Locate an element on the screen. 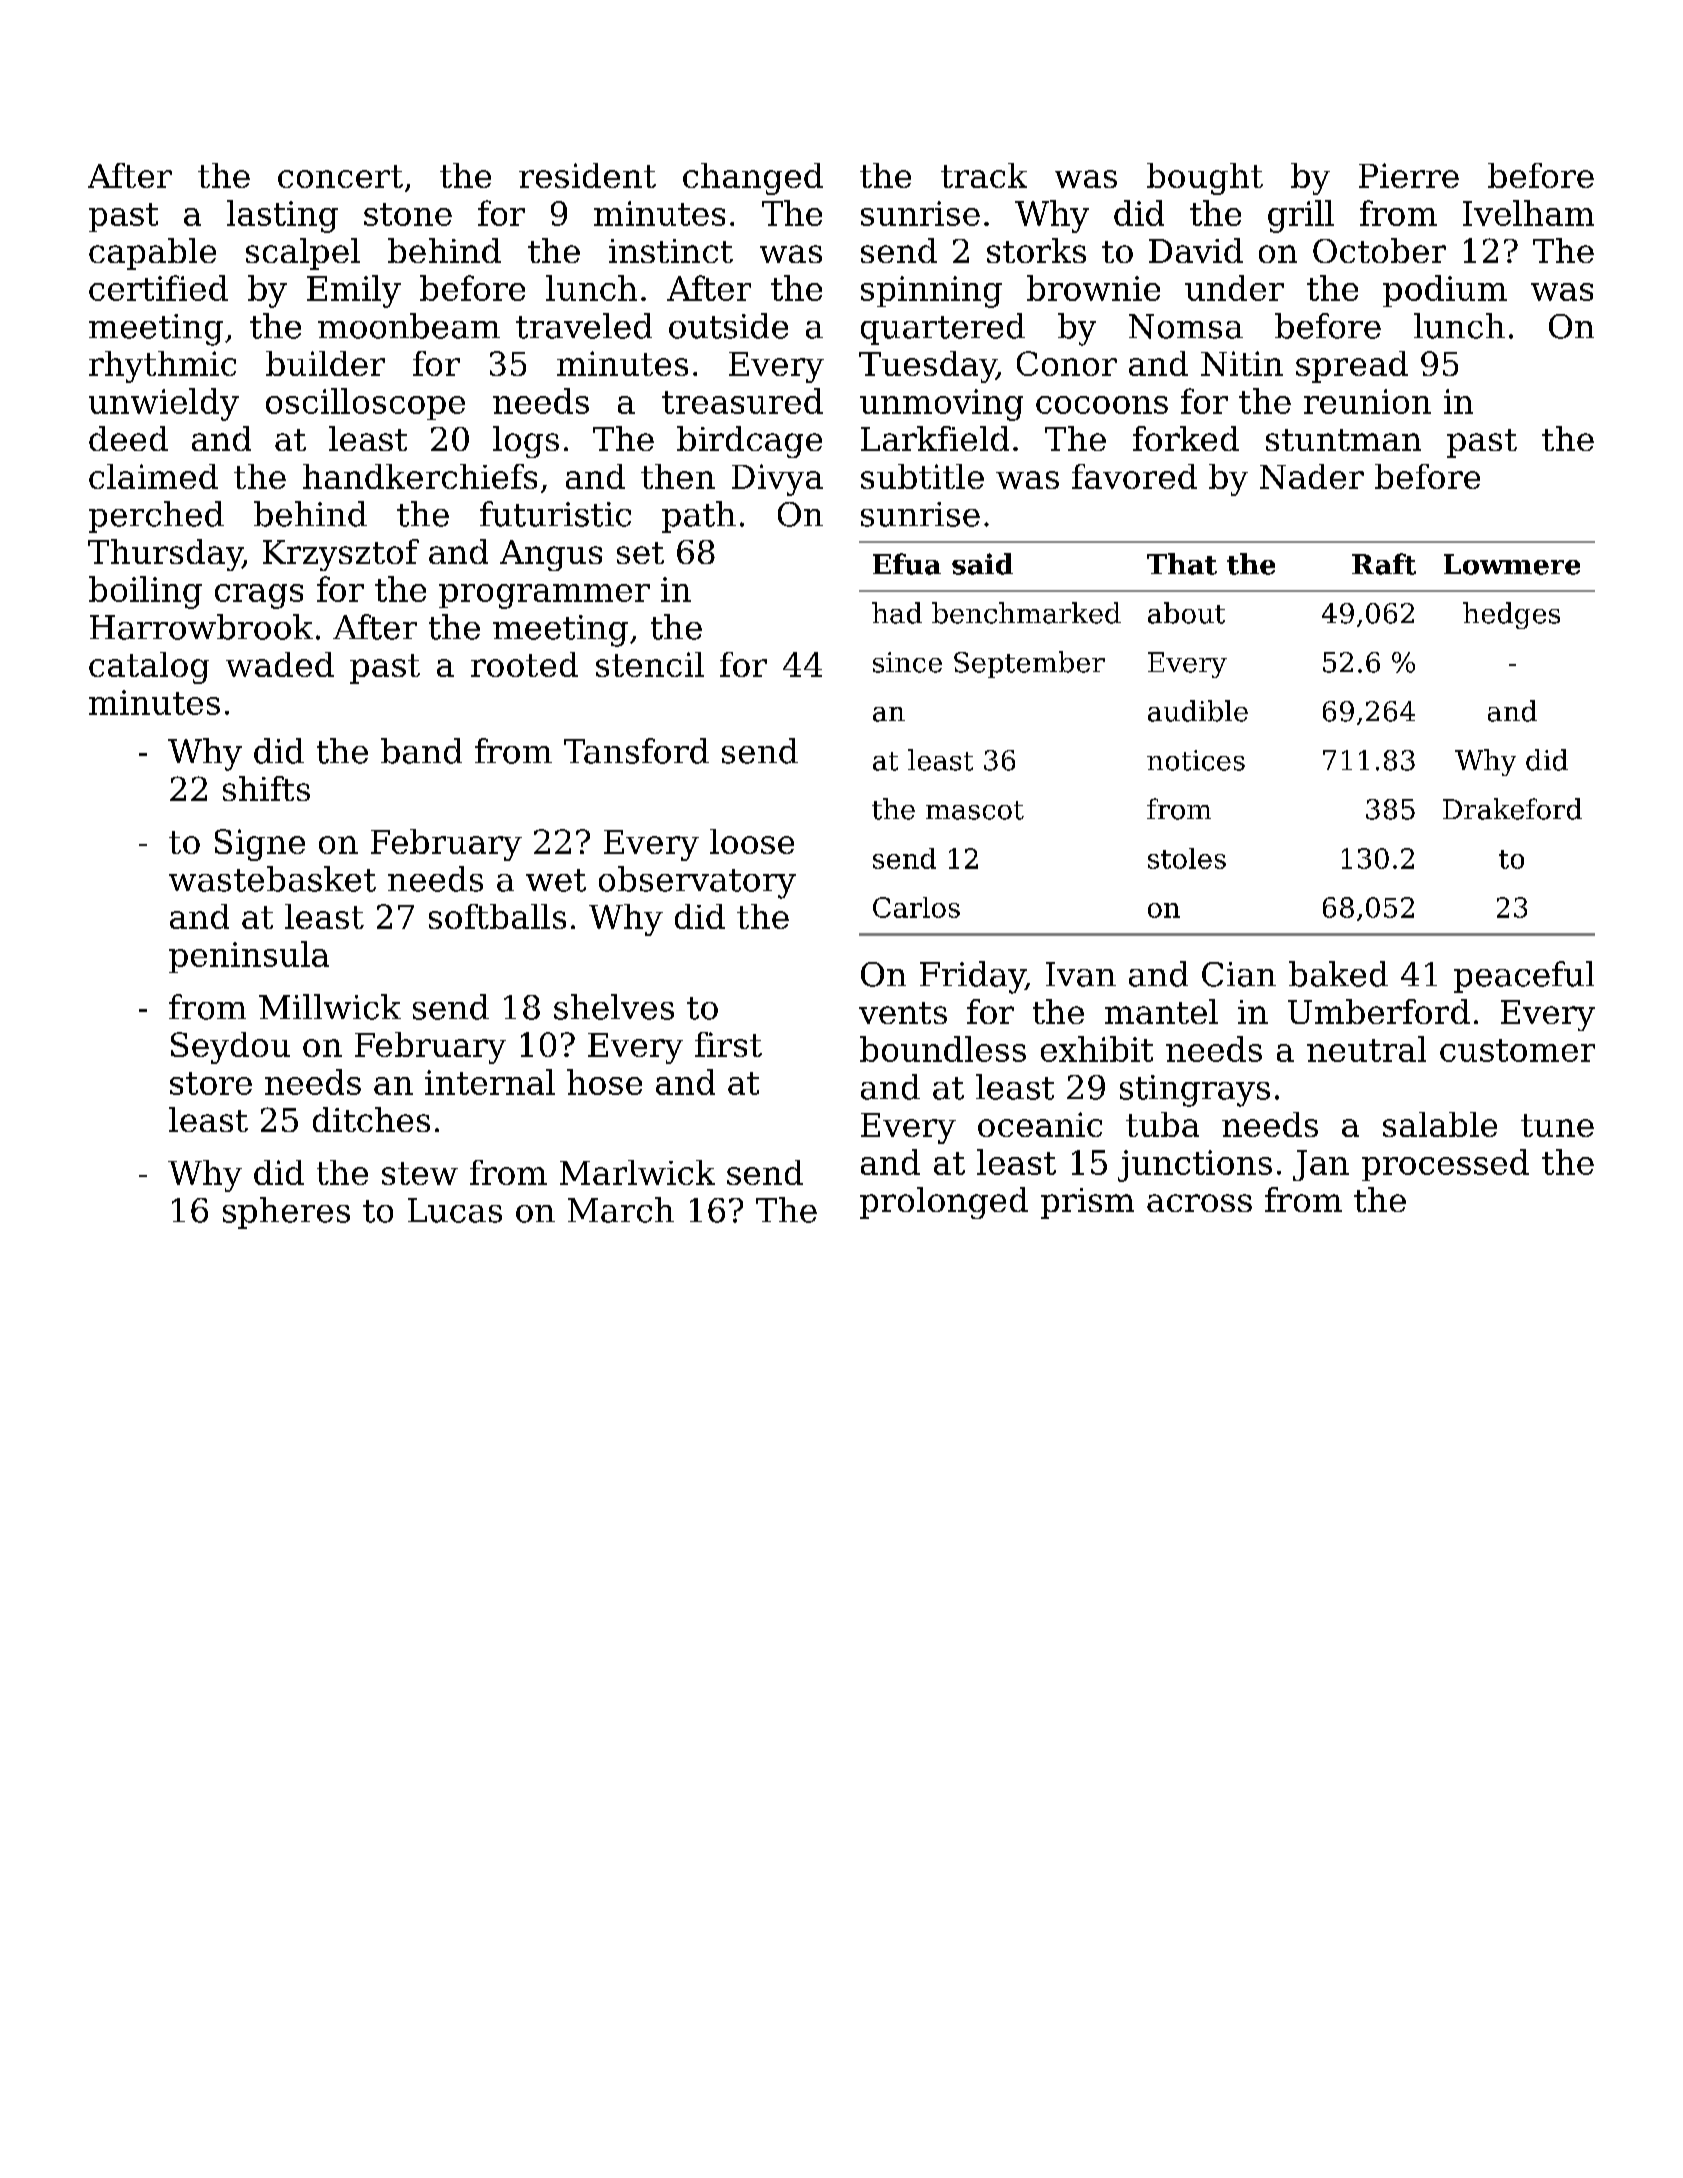  rooted is located at coordinates (524, 664).
